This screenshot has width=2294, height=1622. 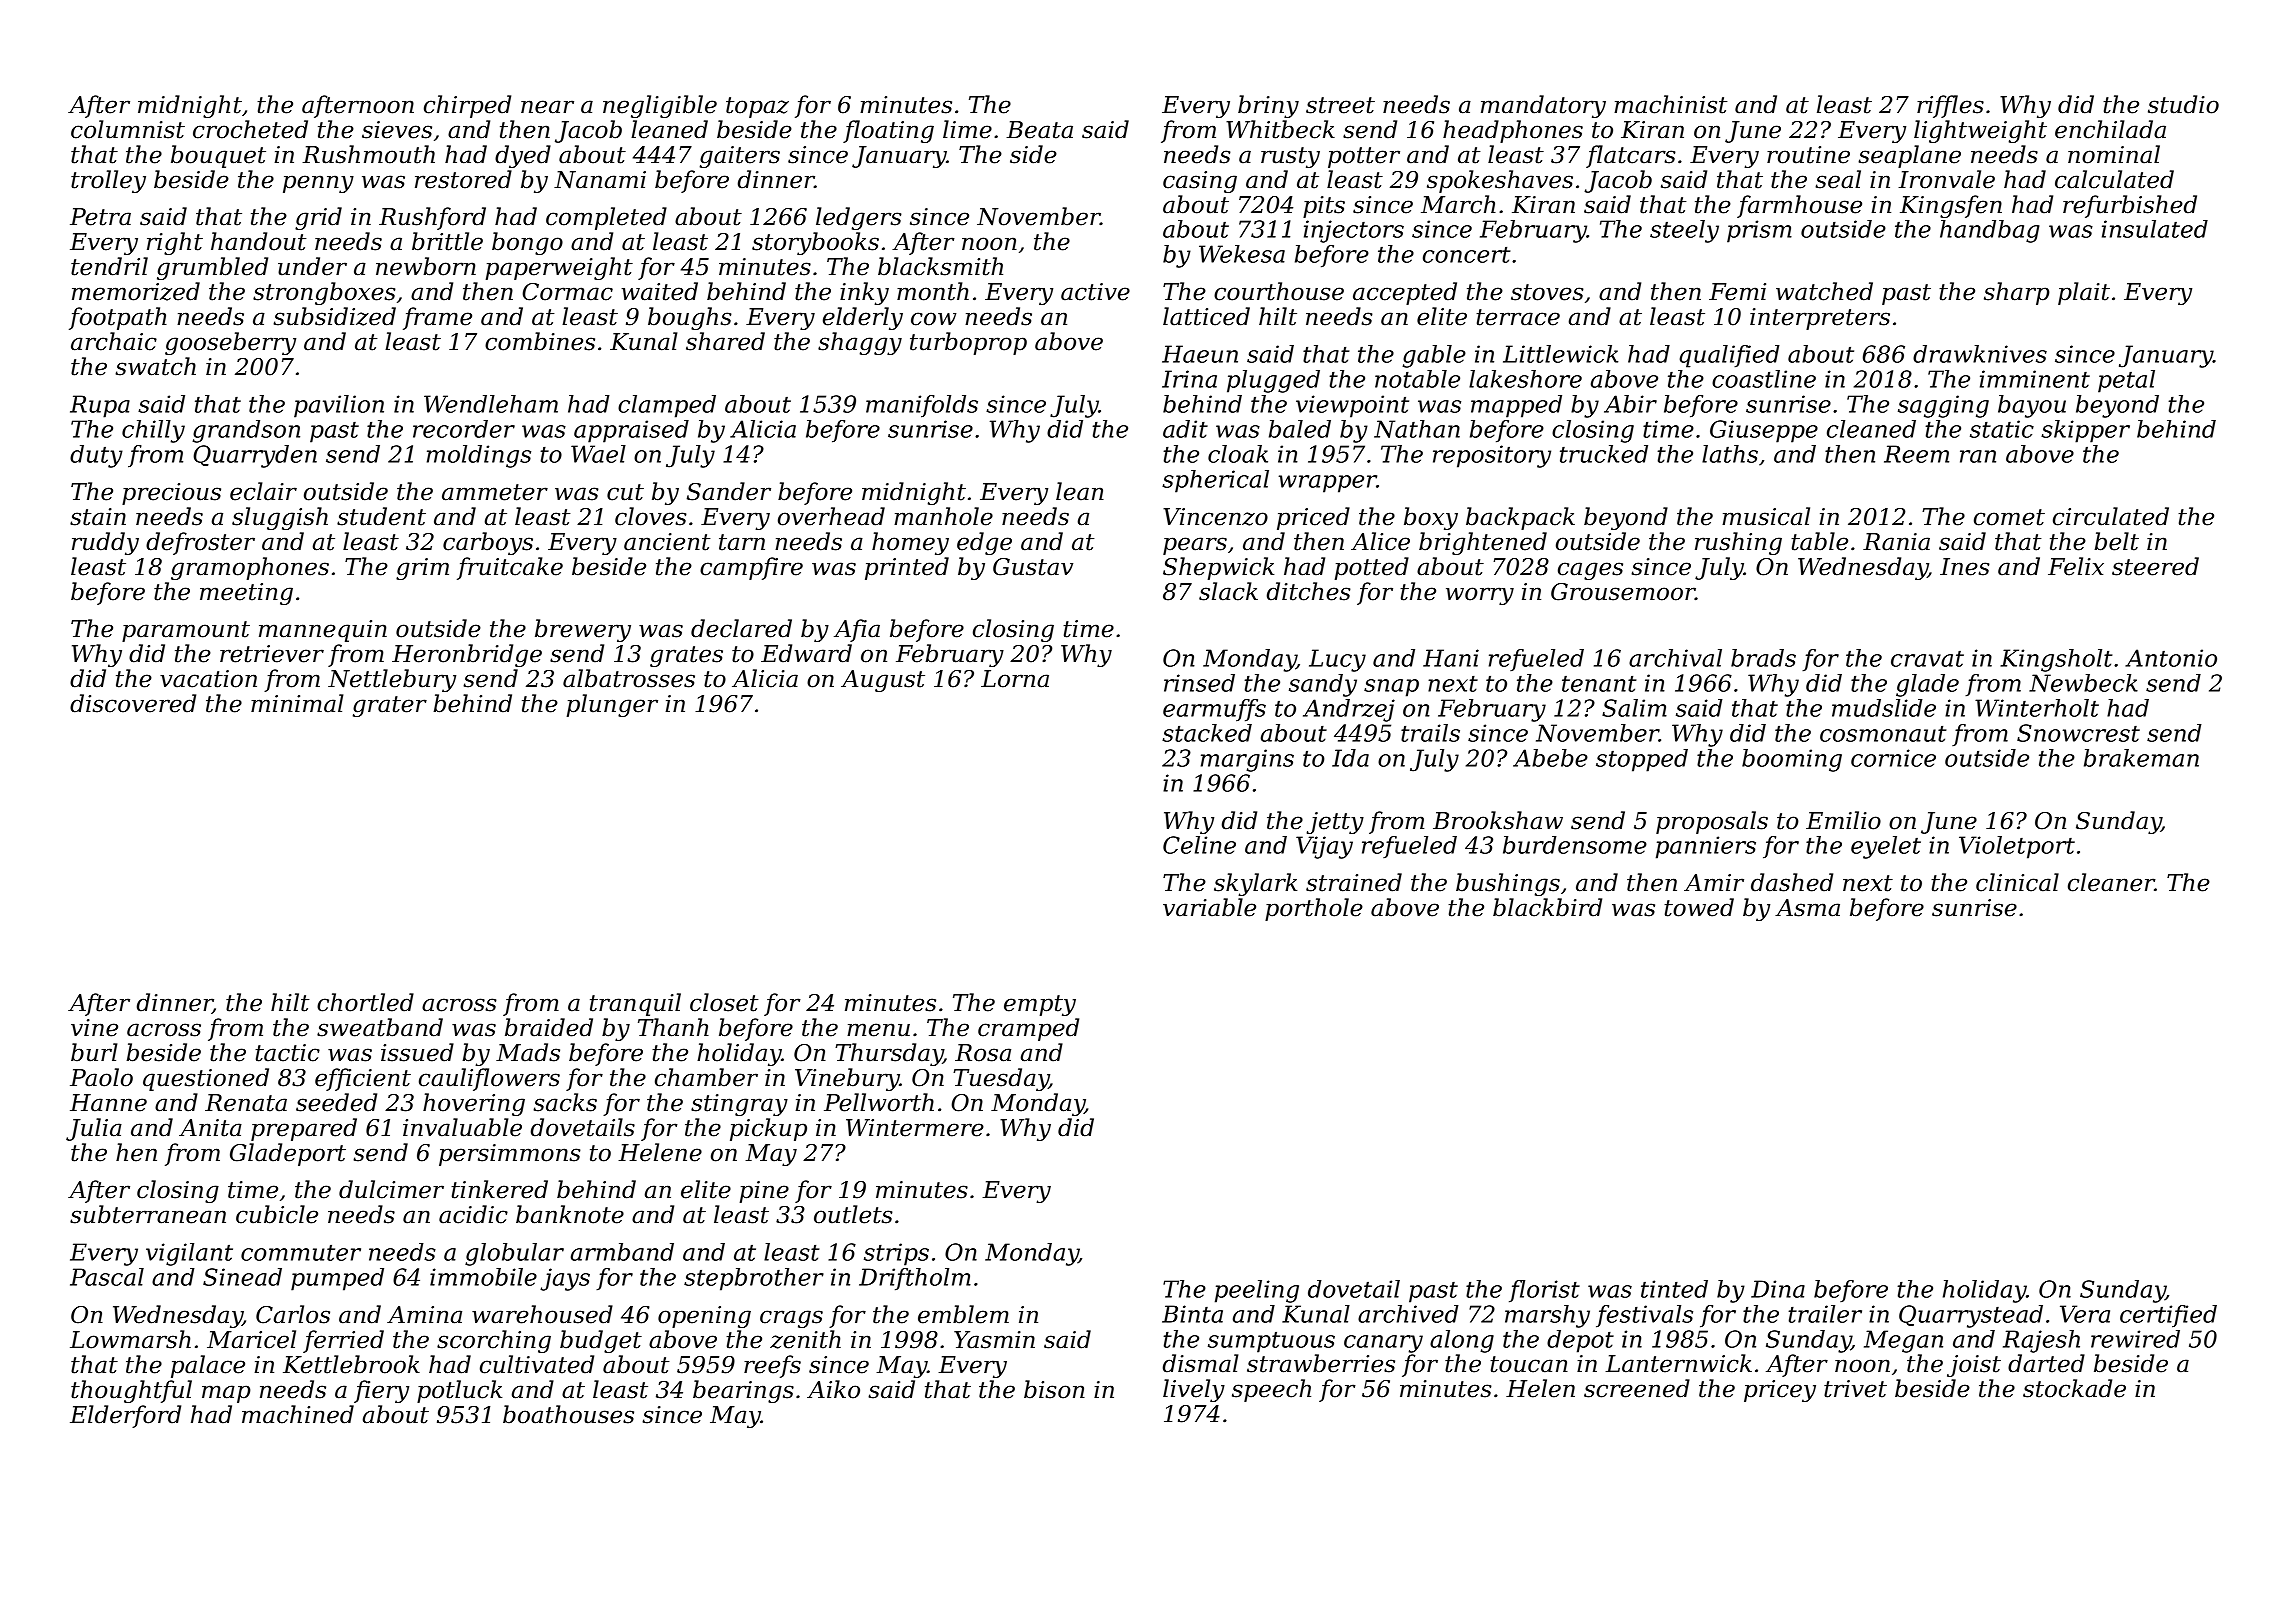 I want to click on under, so click(x=312, y=266).
